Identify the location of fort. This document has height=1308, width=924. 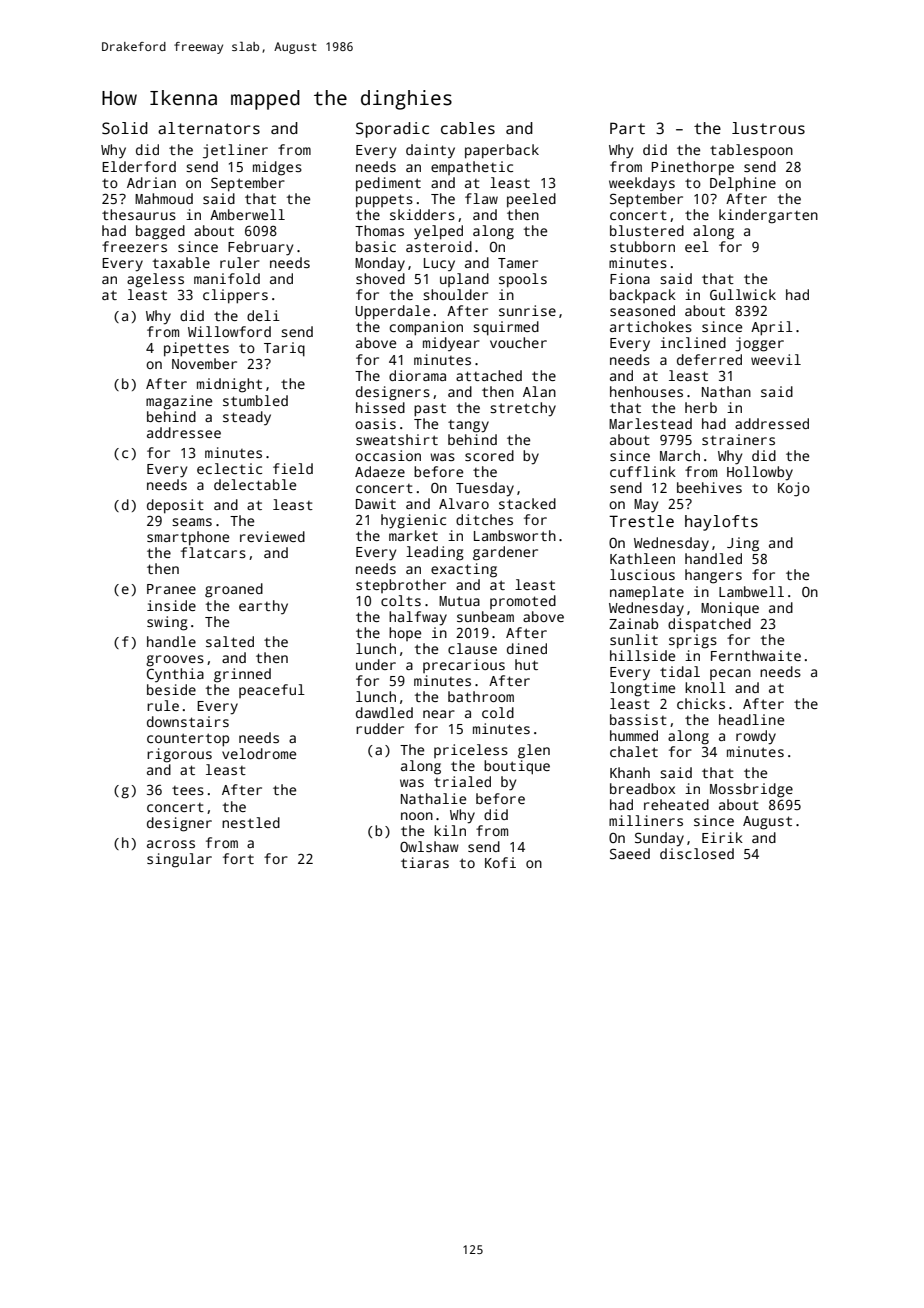
(238, 858).
